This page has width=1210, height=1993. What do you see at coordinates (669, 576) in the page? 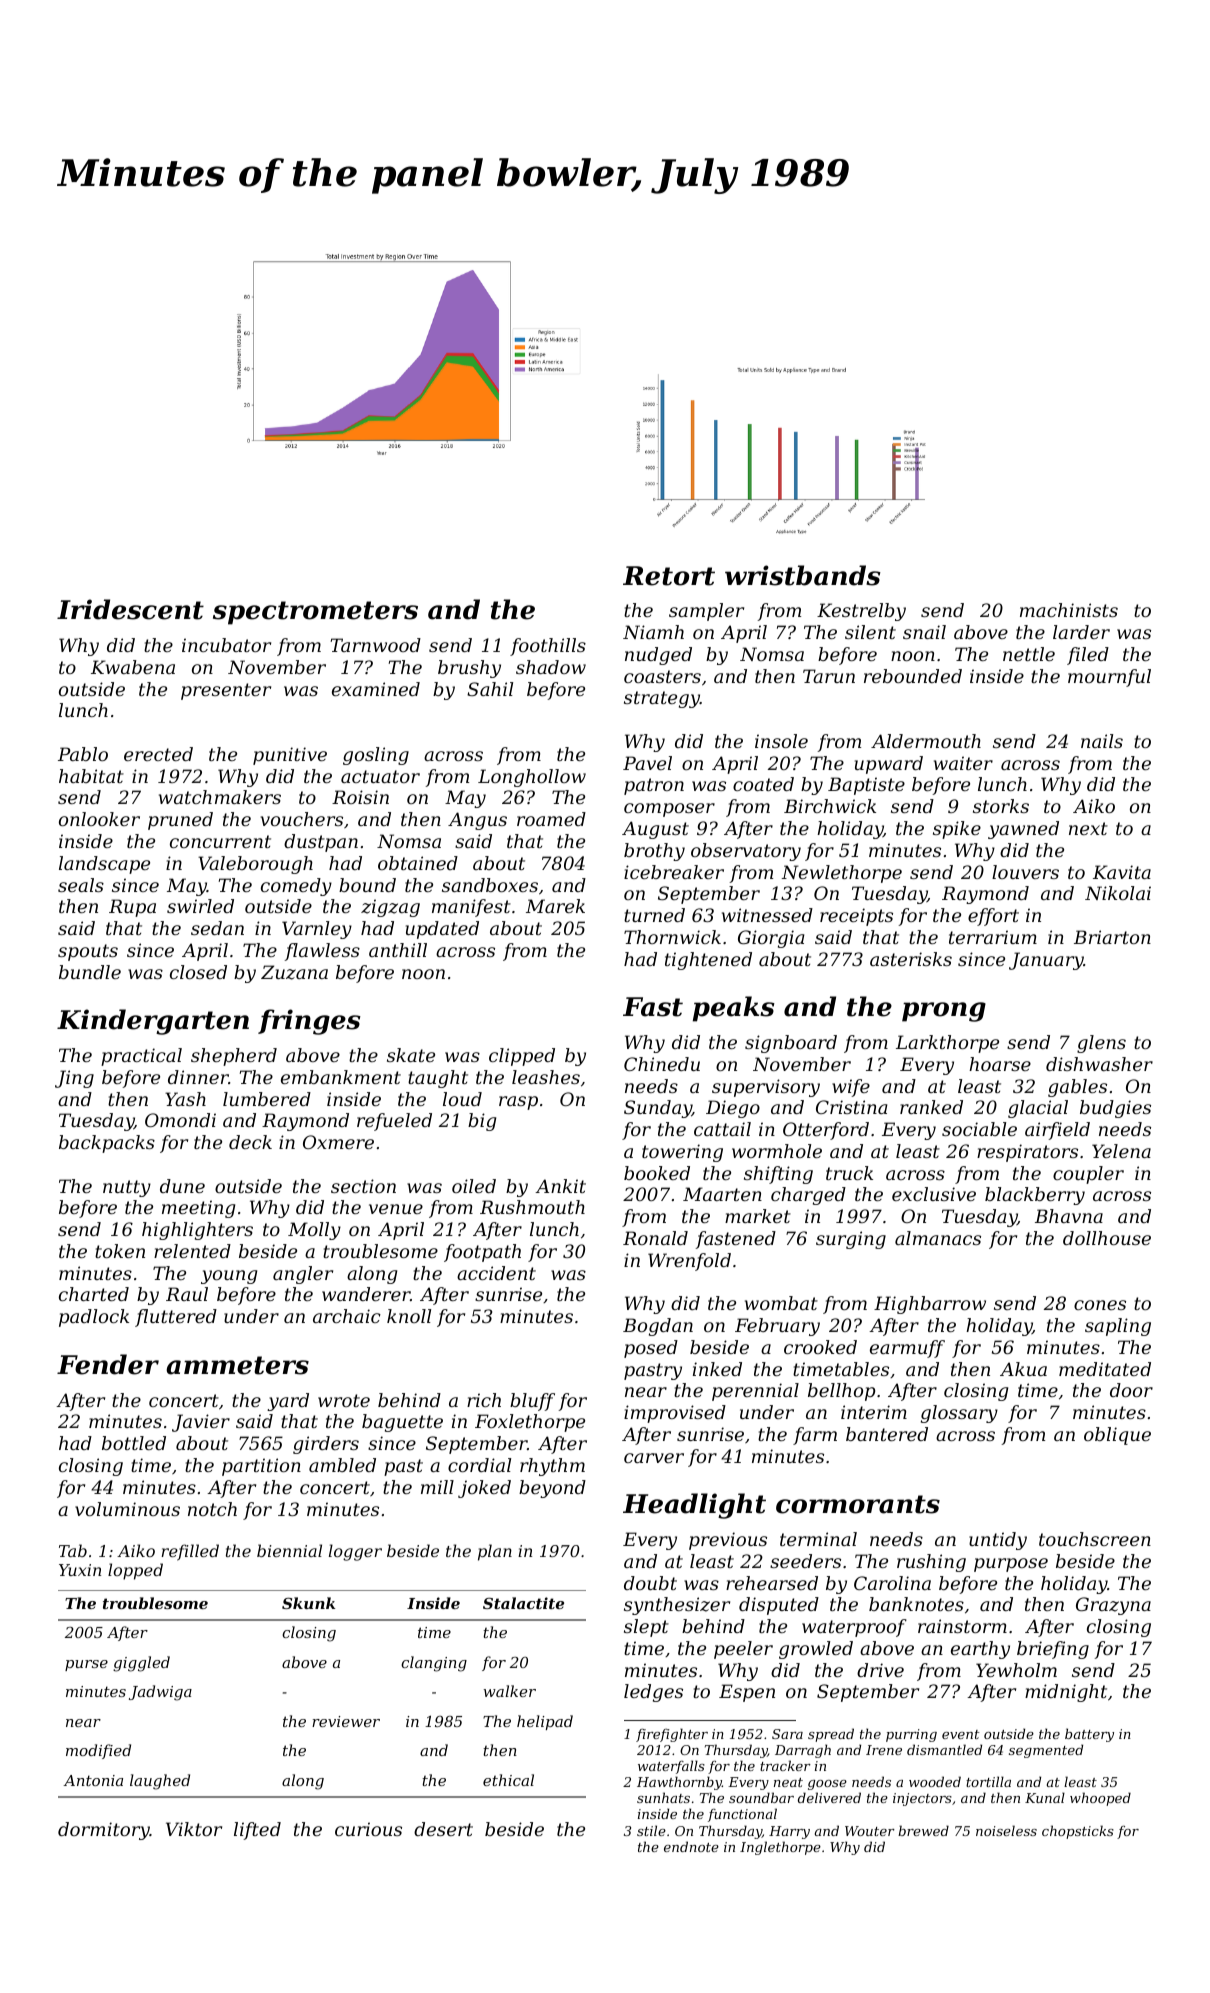
I see `Retort` at bounding box center [669, 576].
